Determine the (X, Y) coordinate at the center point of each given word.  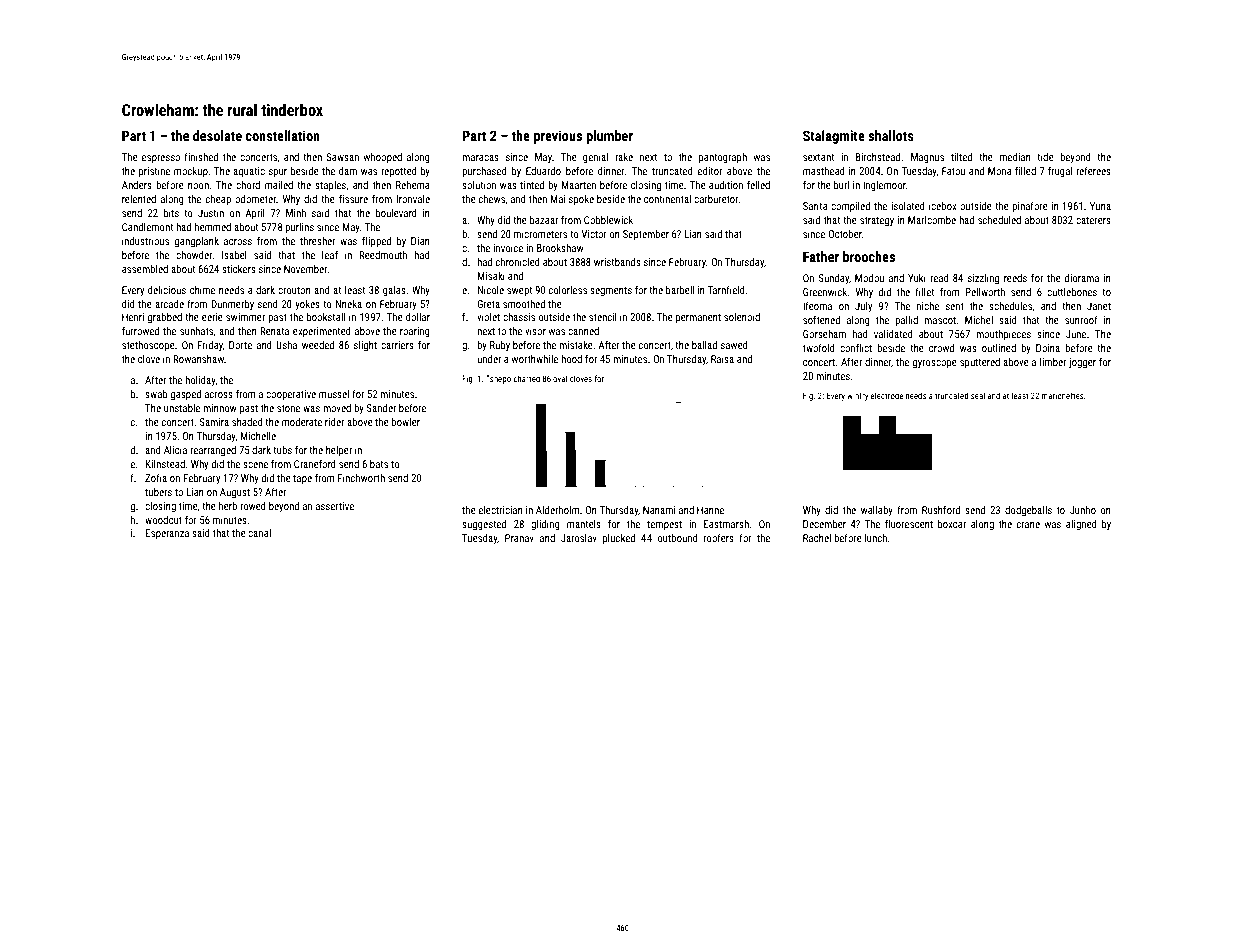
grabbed (165, 318)
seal (978, 395)
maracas (480, 158)
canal (259, 533)
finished (201, 157)
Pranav (519, 538)
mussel (334, 394)
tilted (961, 157)
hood (571, 359)
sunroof (1081, 320)
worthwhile (534, 359)
